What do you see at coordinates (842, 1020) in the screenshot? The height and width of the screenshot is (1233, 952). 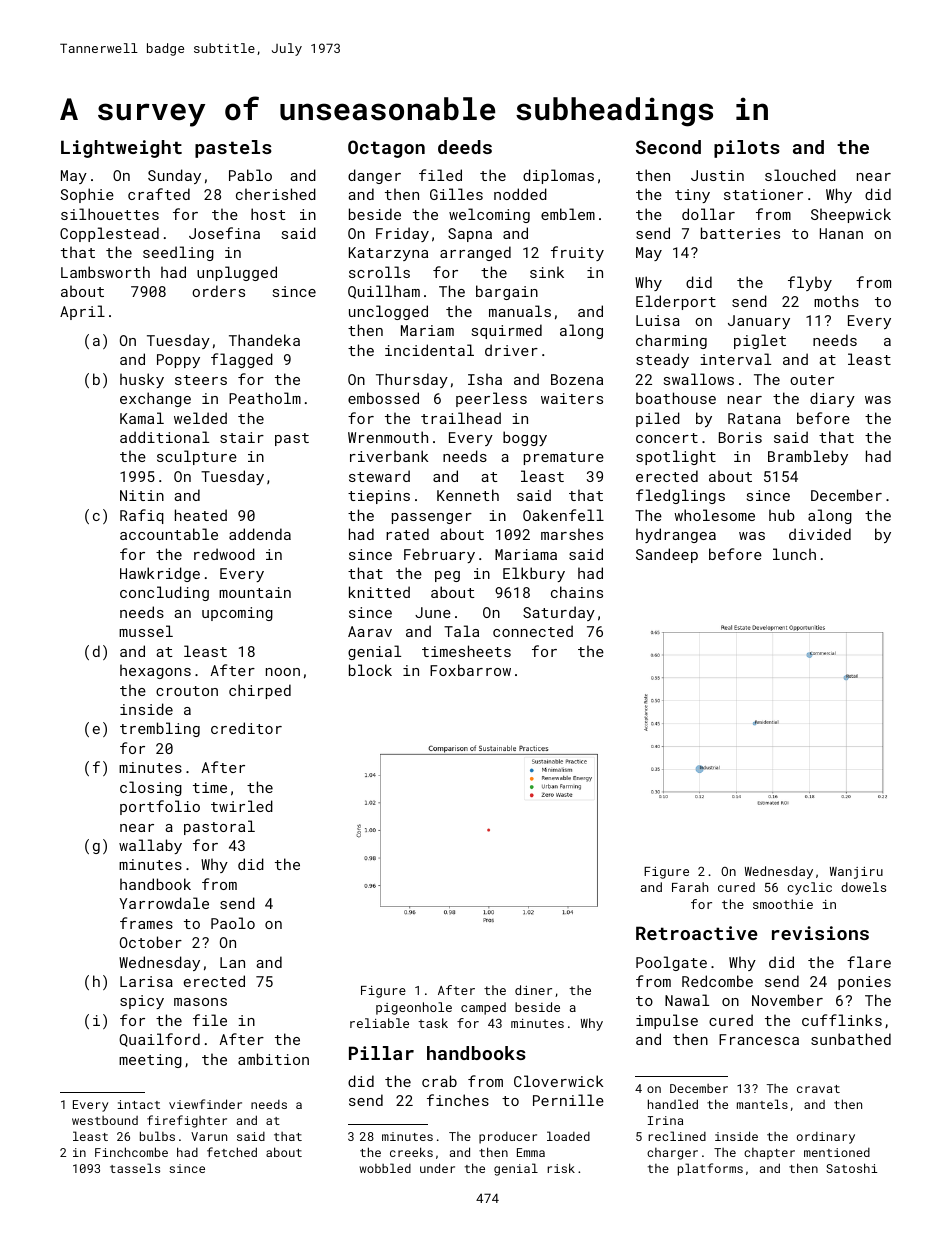 I see `cufflinks` at bounding box center [842, 1020].
